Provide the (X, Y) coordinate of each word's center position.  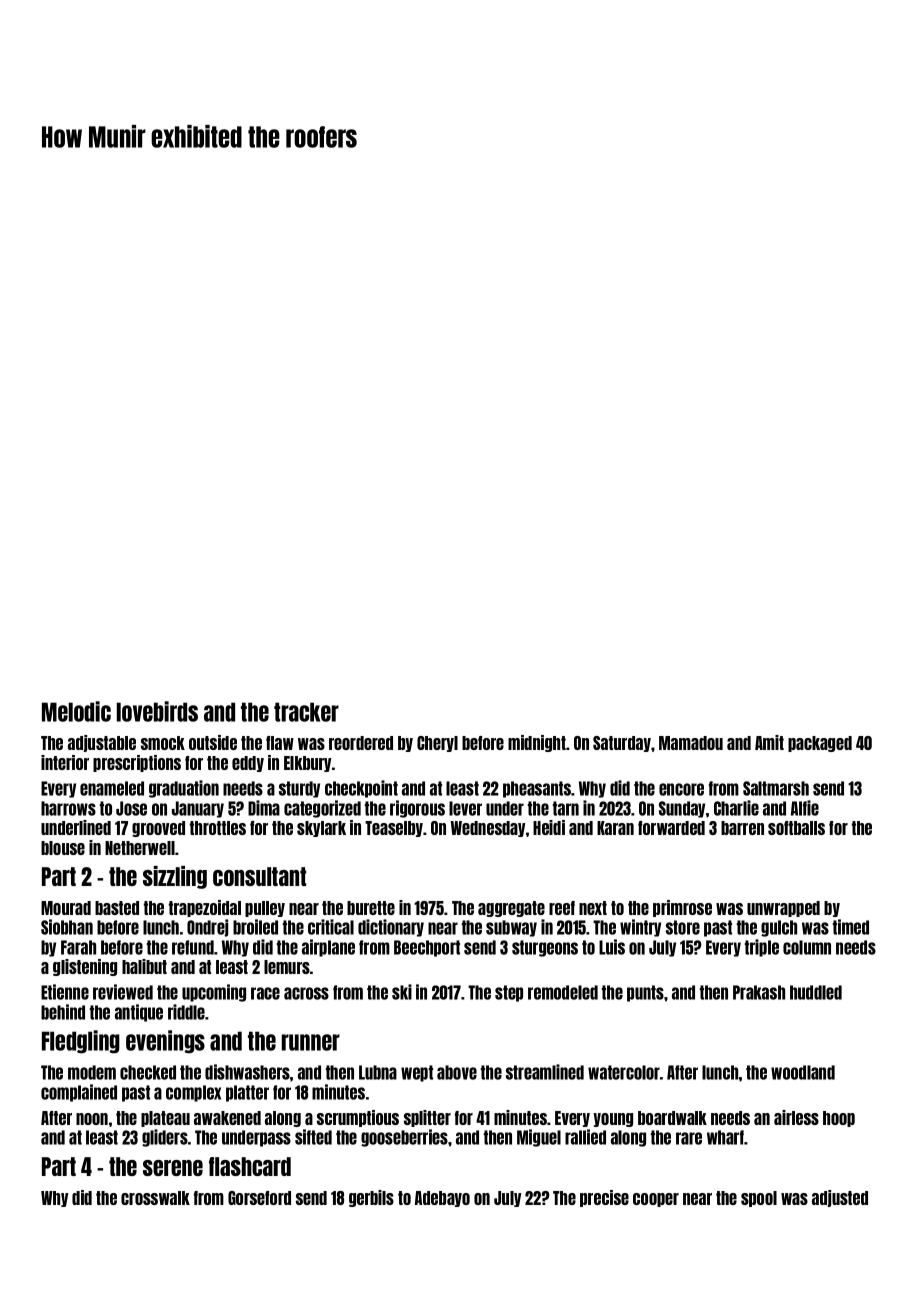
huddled (816, 992)
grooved (158, 829)
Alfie (805, 808)
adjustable (102, 743)
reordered (361, 743)
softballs (796, 828)
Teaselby (394, 829)
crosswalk (155, 1198)
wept (417, 1073)
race (265, 993)
